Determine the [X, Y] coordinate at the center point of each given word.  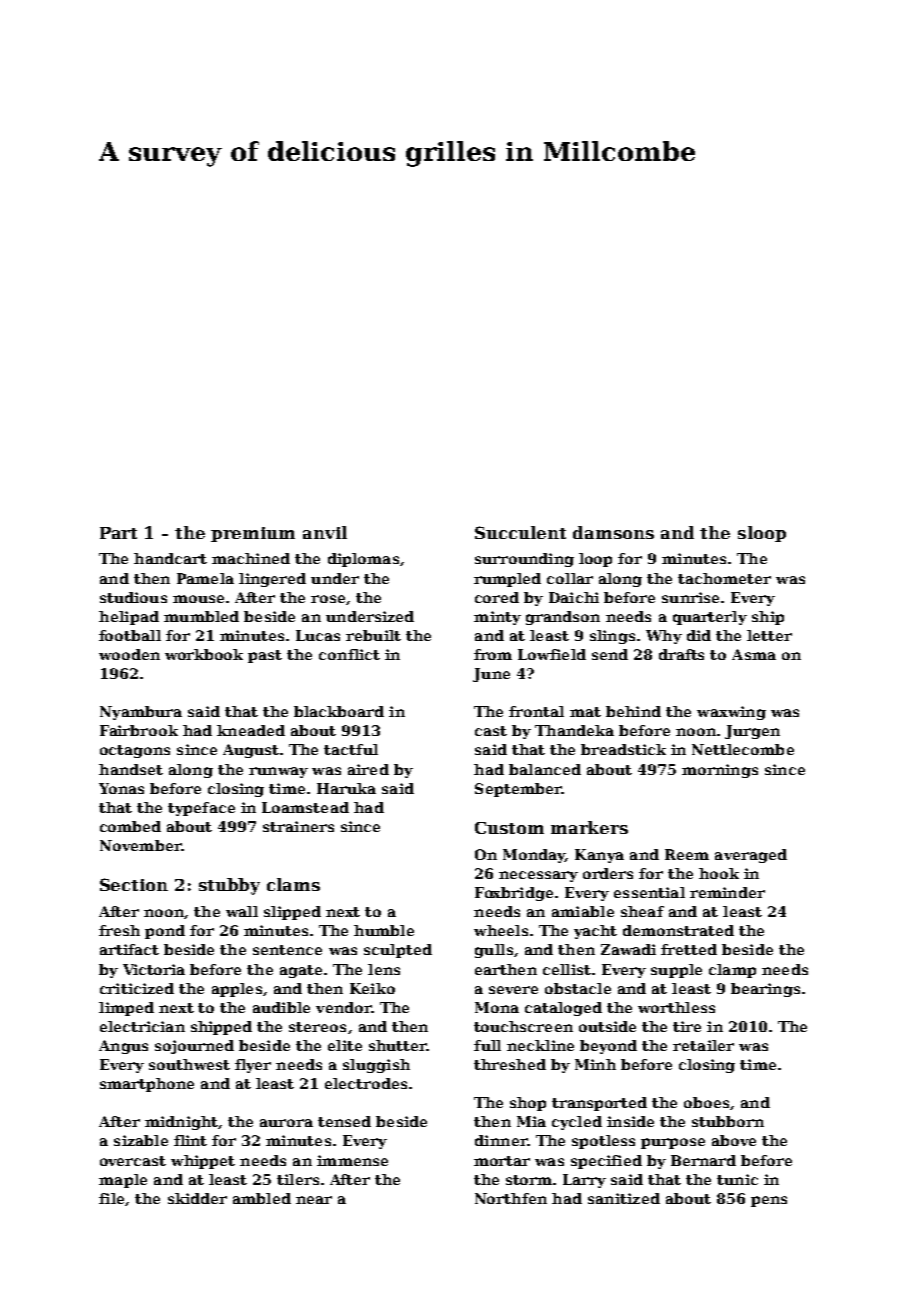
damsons [613, 532]
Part [118, 533]
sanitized [624, 1198]
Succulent [520, 532]
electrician [142, 1026]
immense [352, 1160]
